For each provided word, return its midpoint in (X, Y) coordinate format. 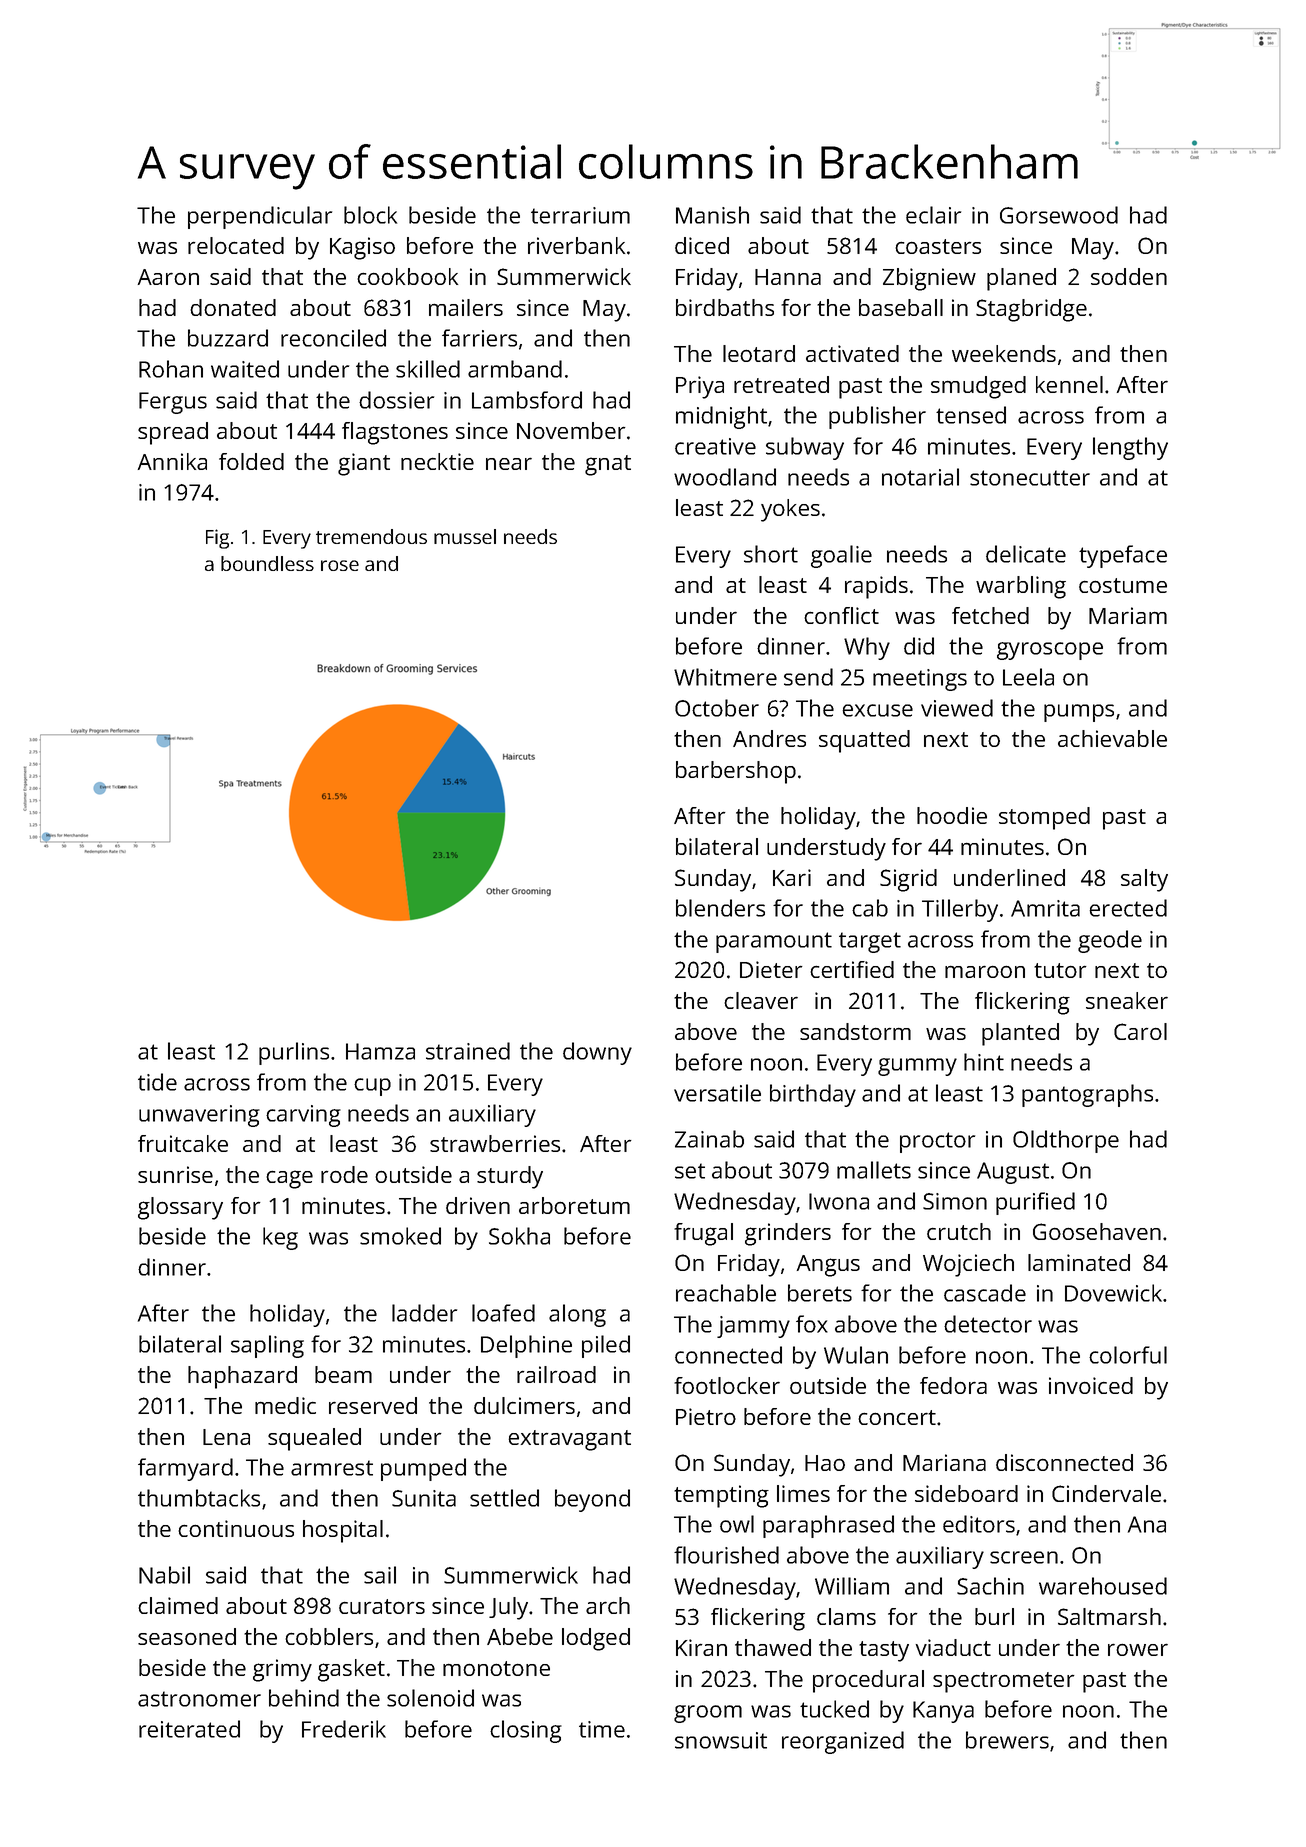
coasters (938, 246)
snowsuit (721, 1740)
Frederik (344, 1729)
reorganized (843, 1742)
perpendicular (260, 217)
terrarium (580, 215)
